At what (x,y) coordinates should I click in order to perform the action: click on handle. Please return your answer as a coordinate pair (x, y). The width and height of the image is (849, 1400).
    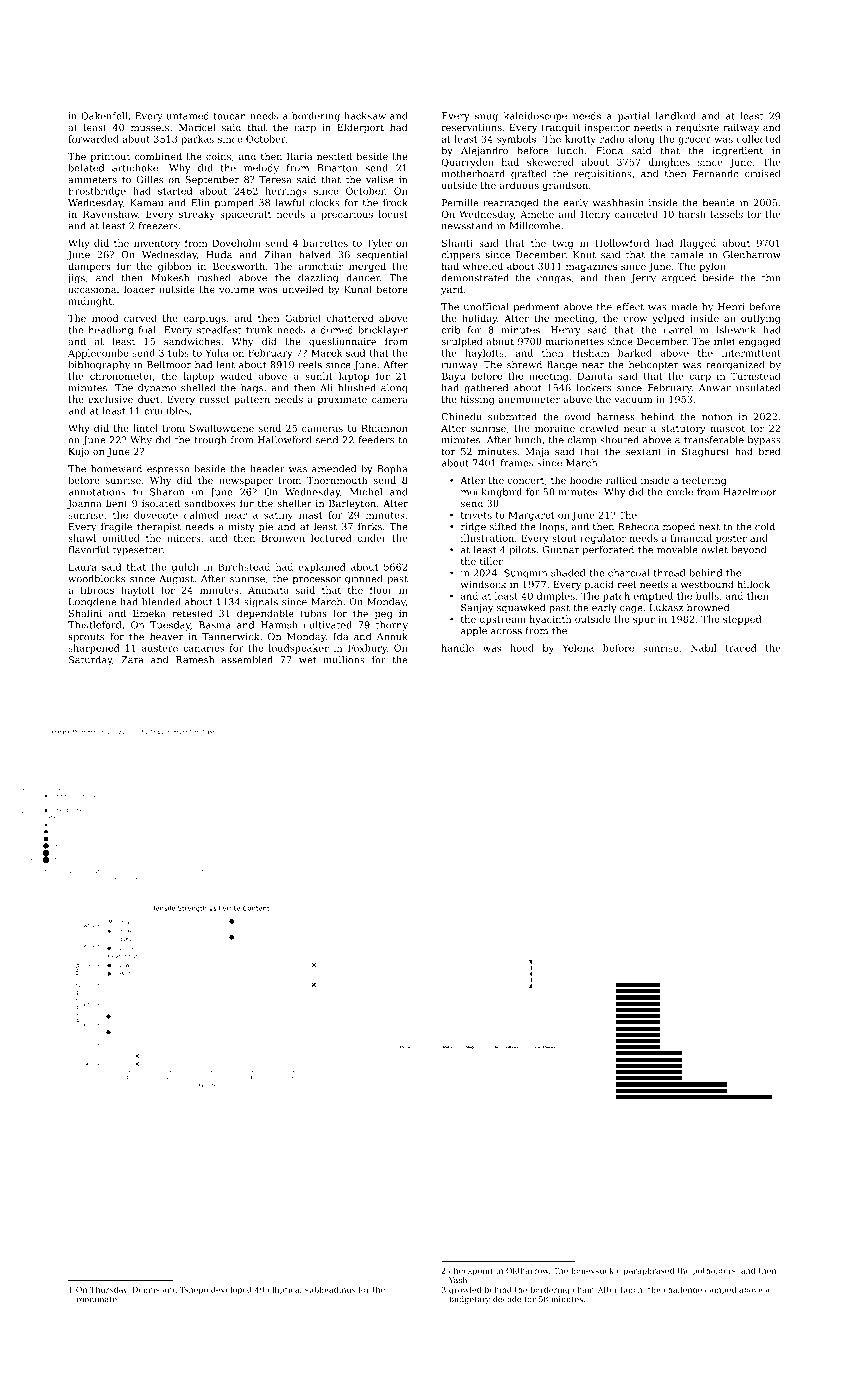
    Looking at the image, I should click on (457, 648).
